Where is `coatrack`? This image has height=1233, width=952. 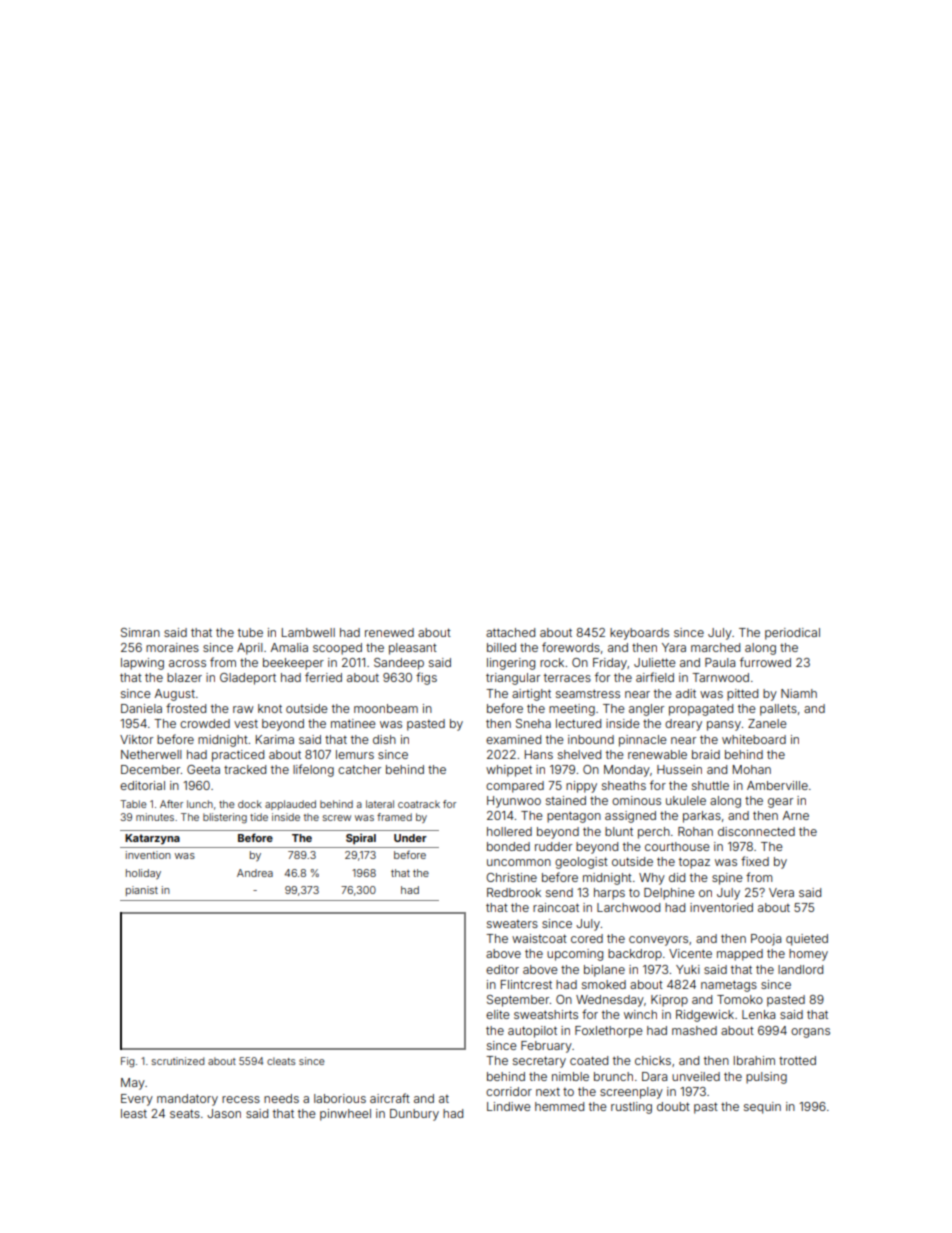 coatrack is located at coordinates (419, 804).
